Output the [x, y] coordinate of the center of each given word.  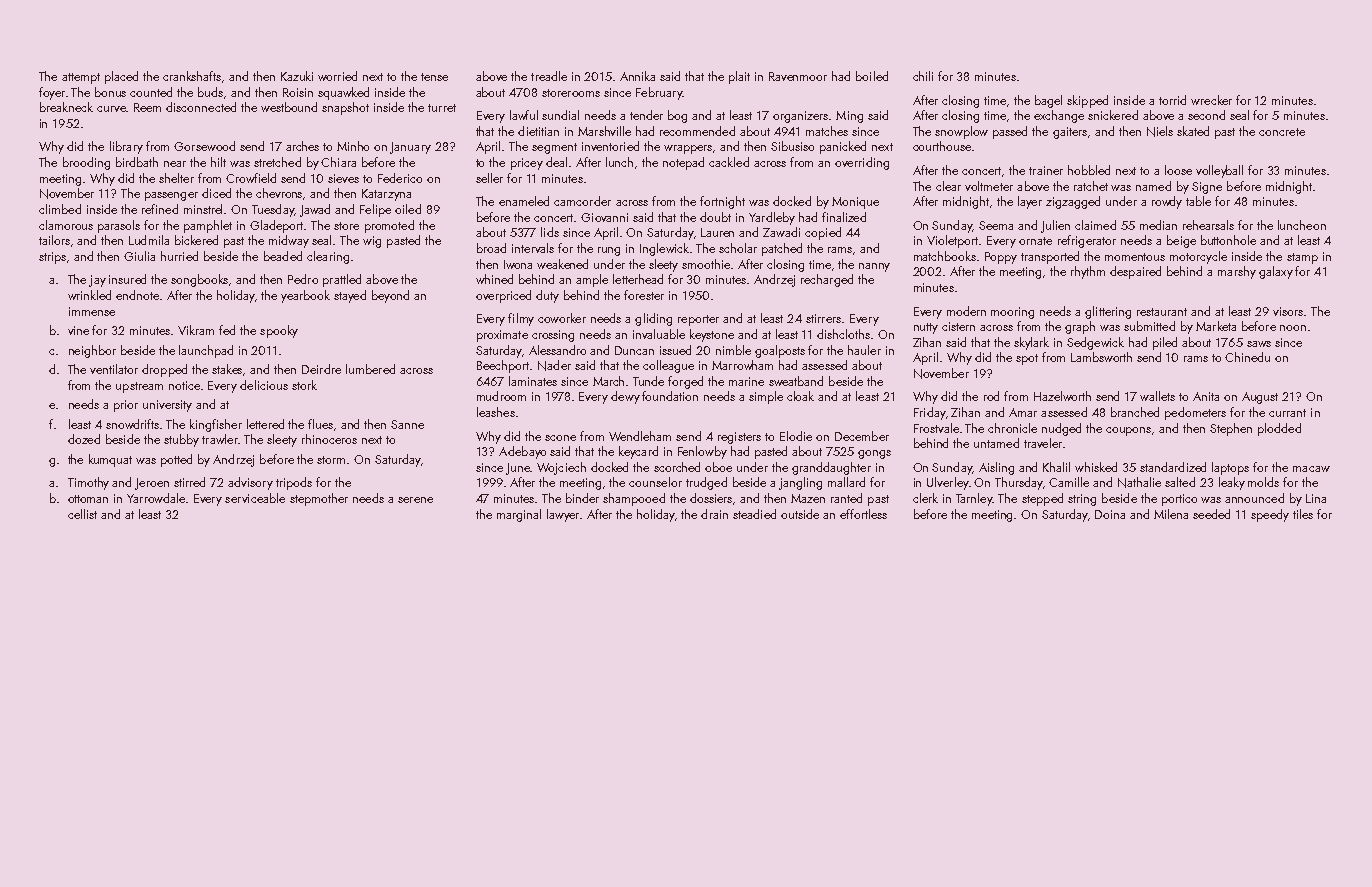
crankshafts [192, 76]
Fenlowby [702, 452]
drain [714, 514]
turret [442, 108]
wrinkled [89, 295]
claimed [1095, 225]
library [126, 147]
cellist [82, 514]
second [1206, 115]
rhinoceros [329, 439]
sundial [560, 115]
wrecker [1211, 100]
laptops [1230, 468]
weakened [562, 264]
